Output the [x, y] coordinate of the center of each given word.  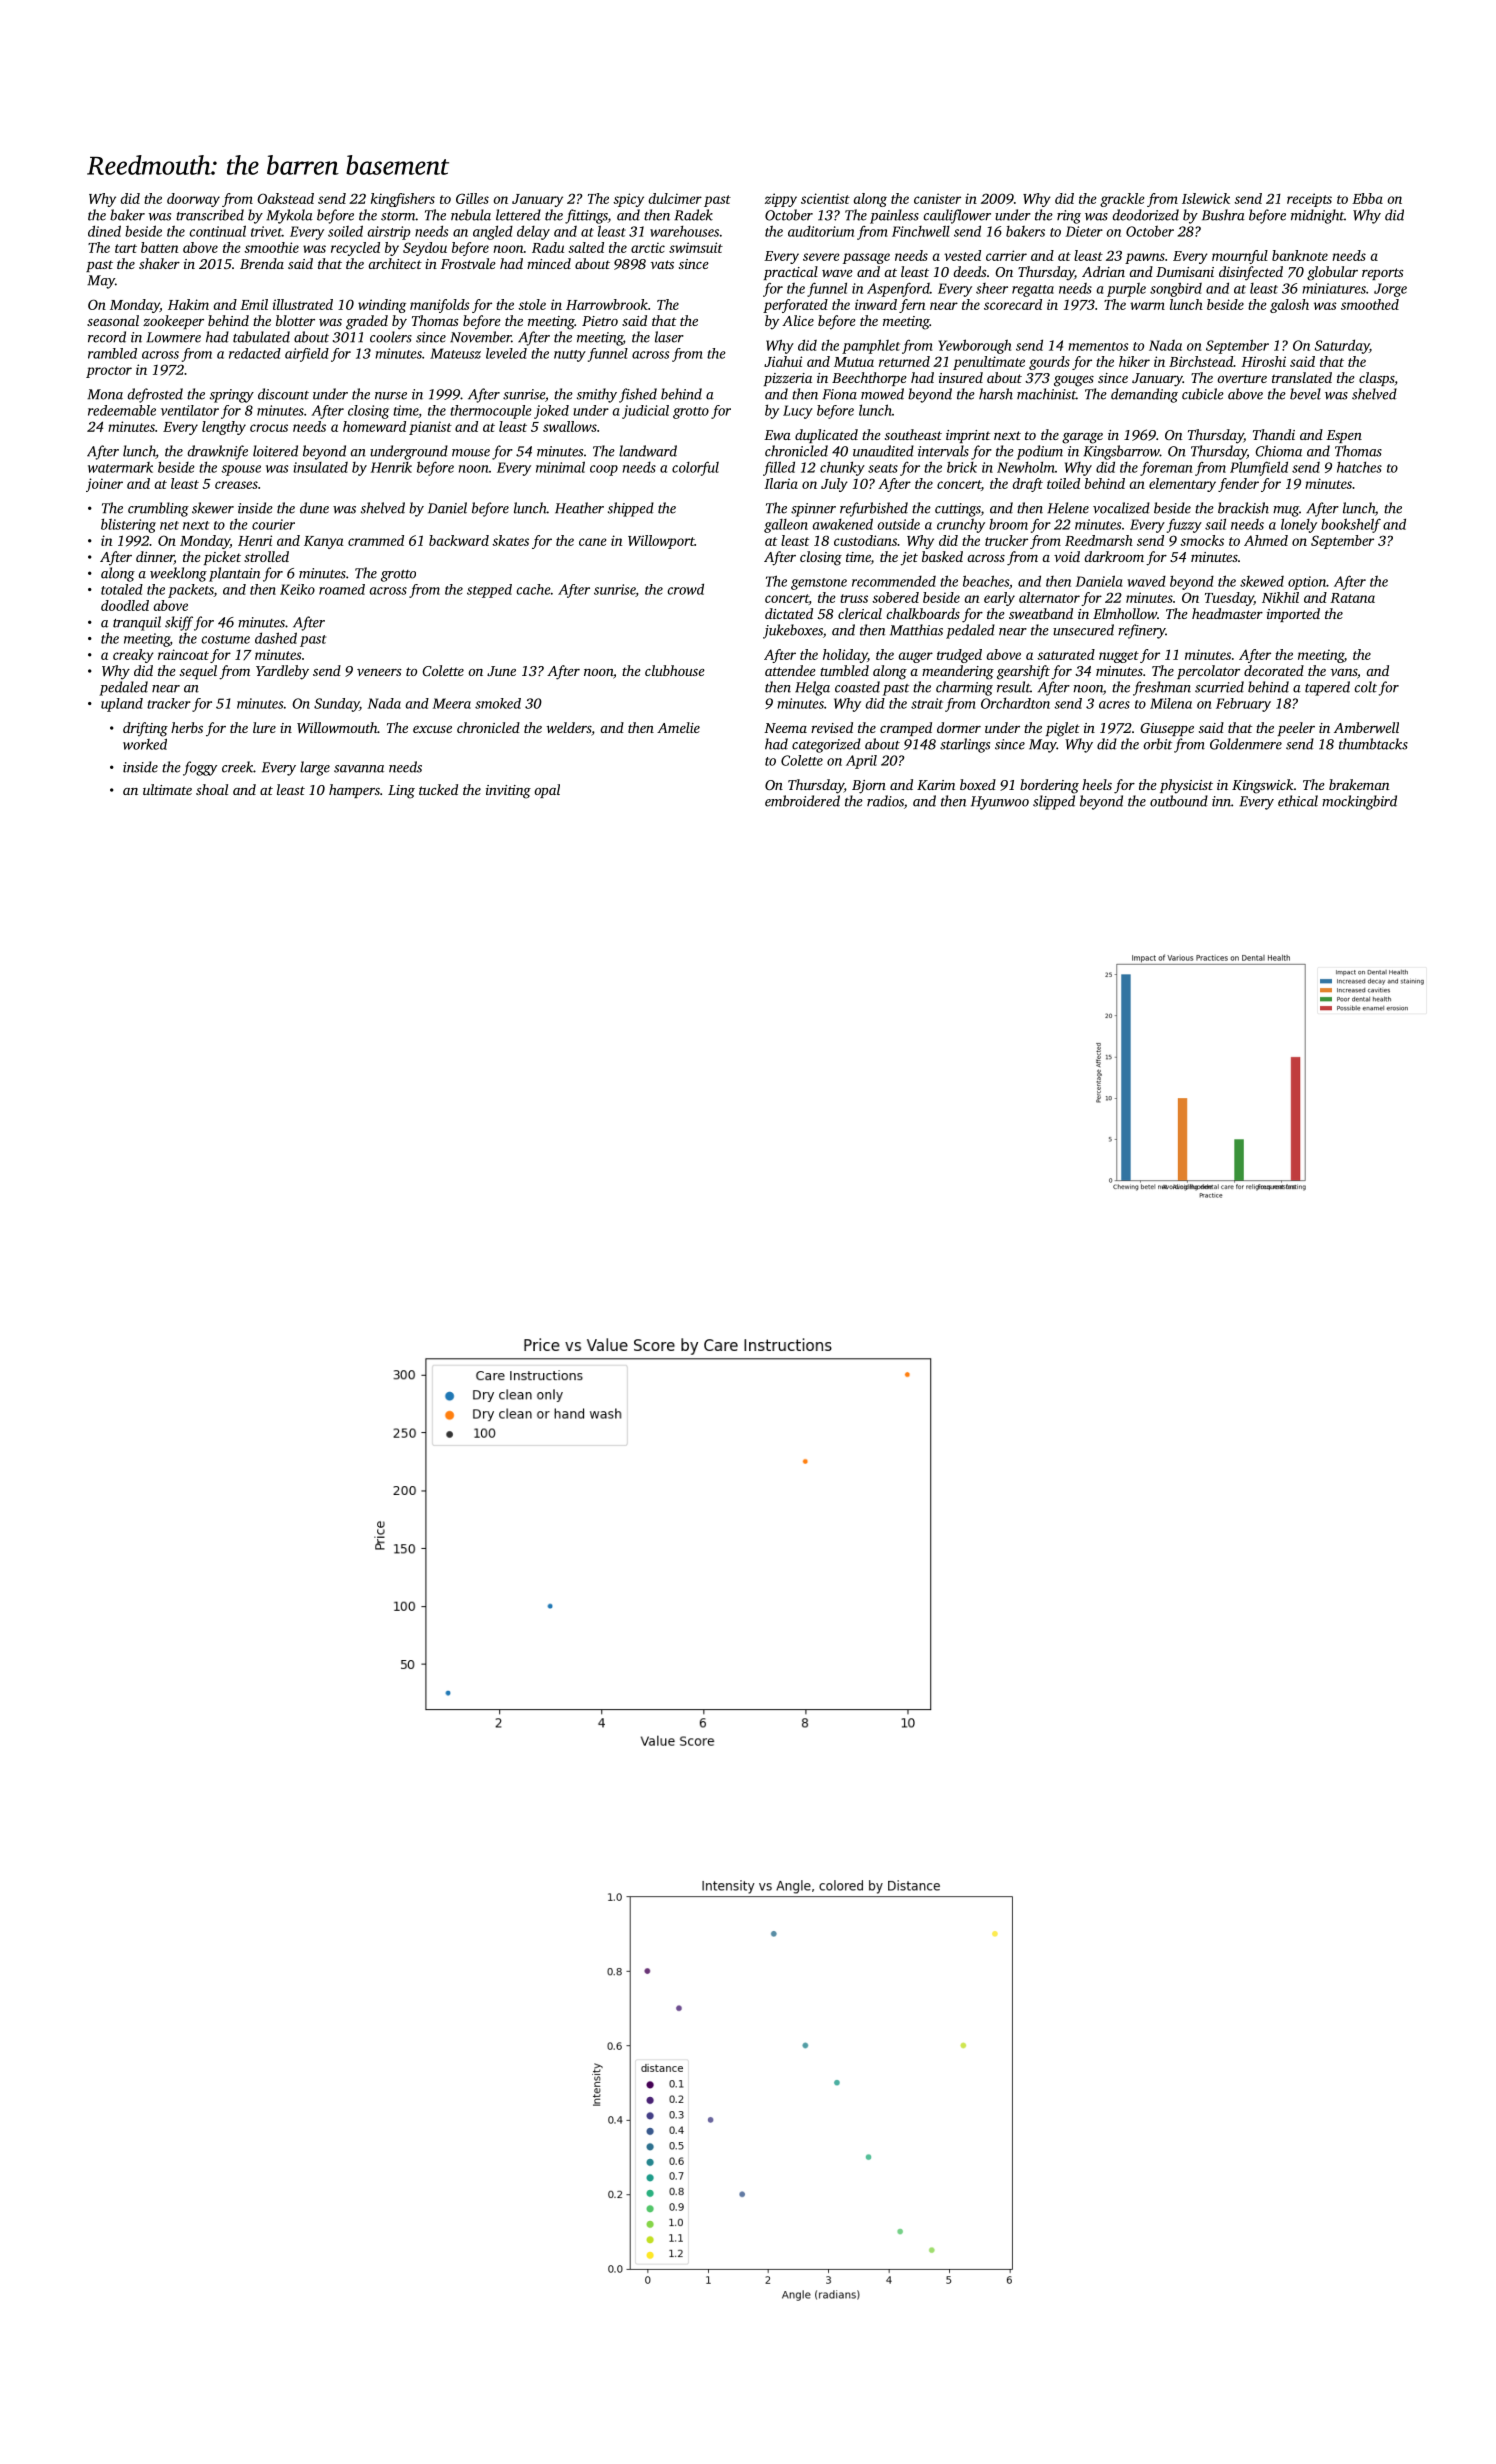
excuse [432, 729]
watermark [120, 467]
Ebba [1367, 198]
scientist [825, 198]
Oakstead [285, 198]
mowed [882, 394]
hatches [1359, 467]
